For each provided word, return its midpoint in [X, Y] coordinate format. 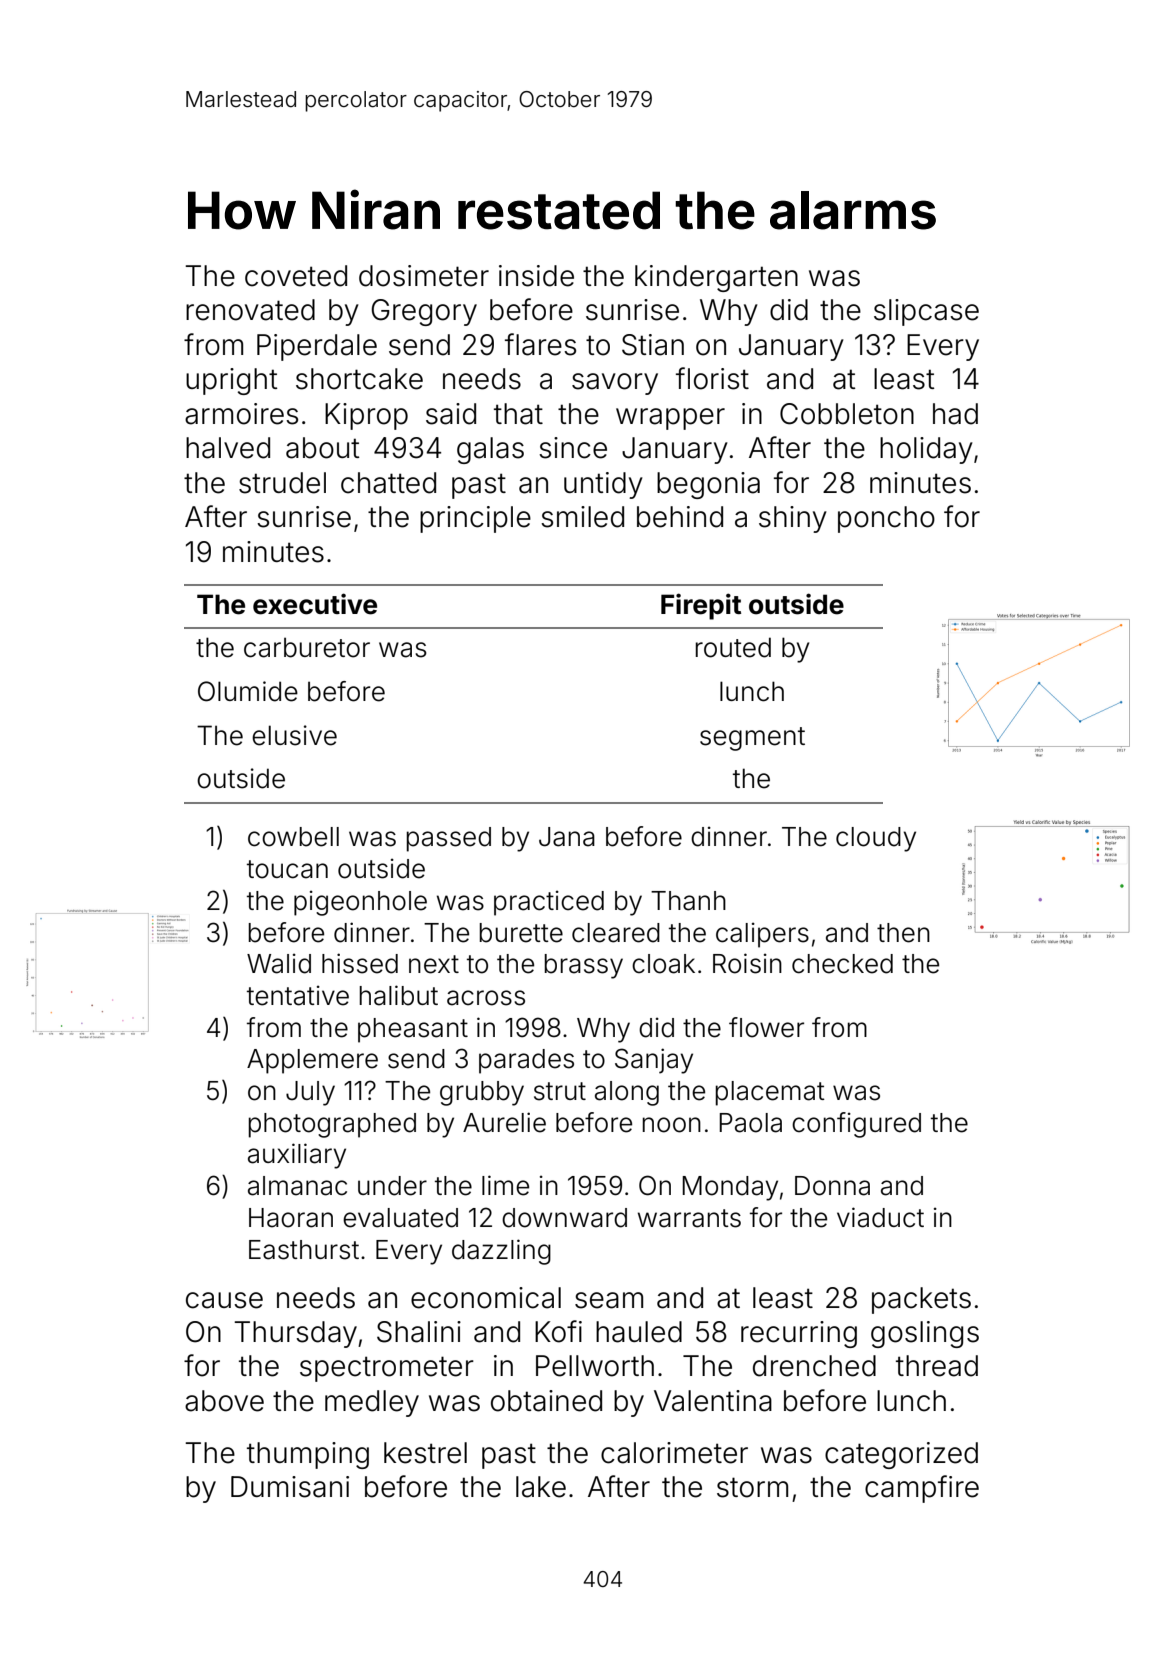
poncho [886, 519]
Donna [832, 1186]
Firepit [701, 606]
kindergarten [716, 278]
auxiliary [297, 1156]
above [224, 1401]
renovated [250, 310]
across [486, 998]
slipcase [926, 312]
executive [315, 604]
